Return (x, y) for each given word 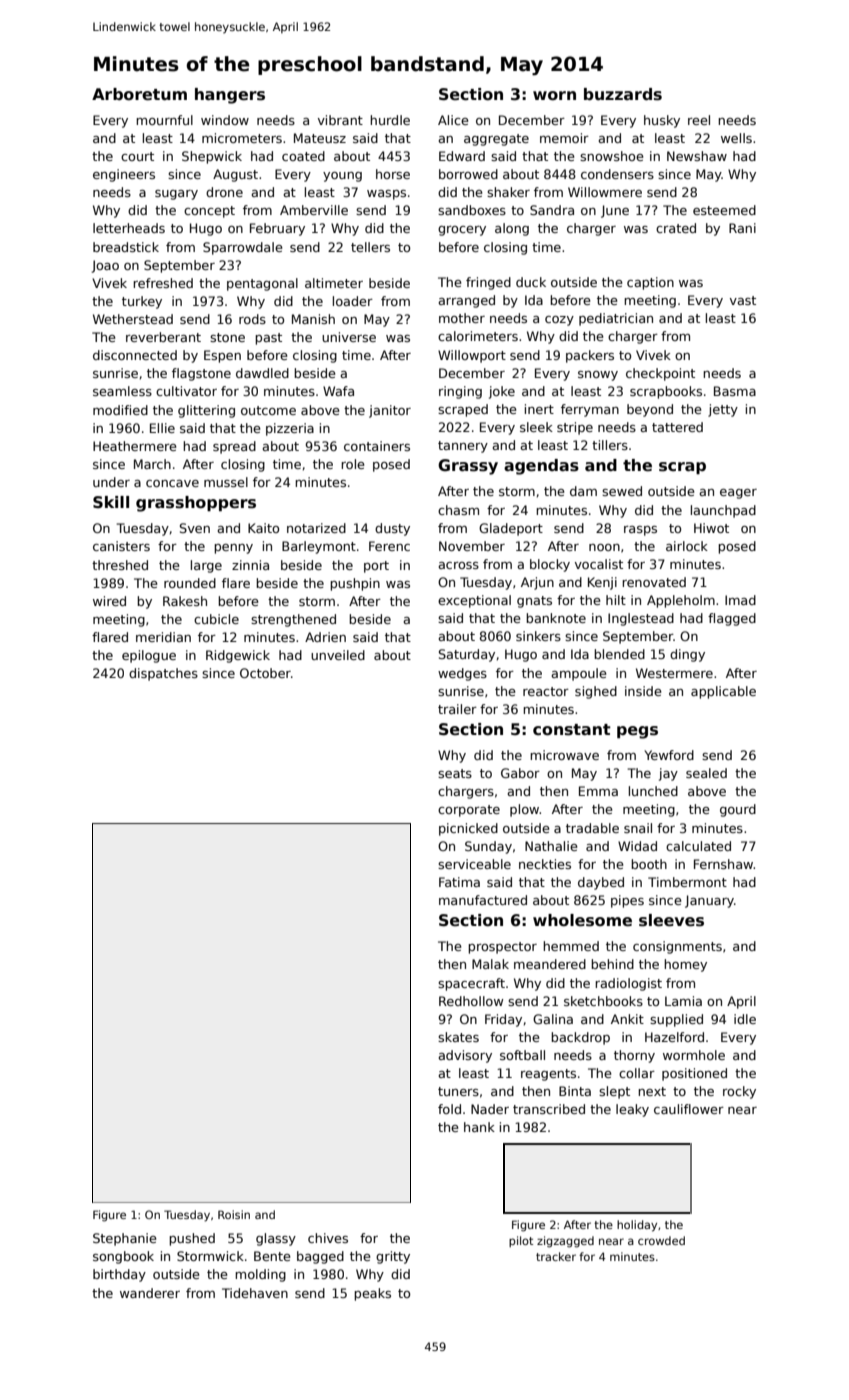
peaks (372, 1294)
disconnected (135, 355)
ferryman (590, 410)
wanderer (150, 1293)
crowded (661, 1240)
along (512, 229)
